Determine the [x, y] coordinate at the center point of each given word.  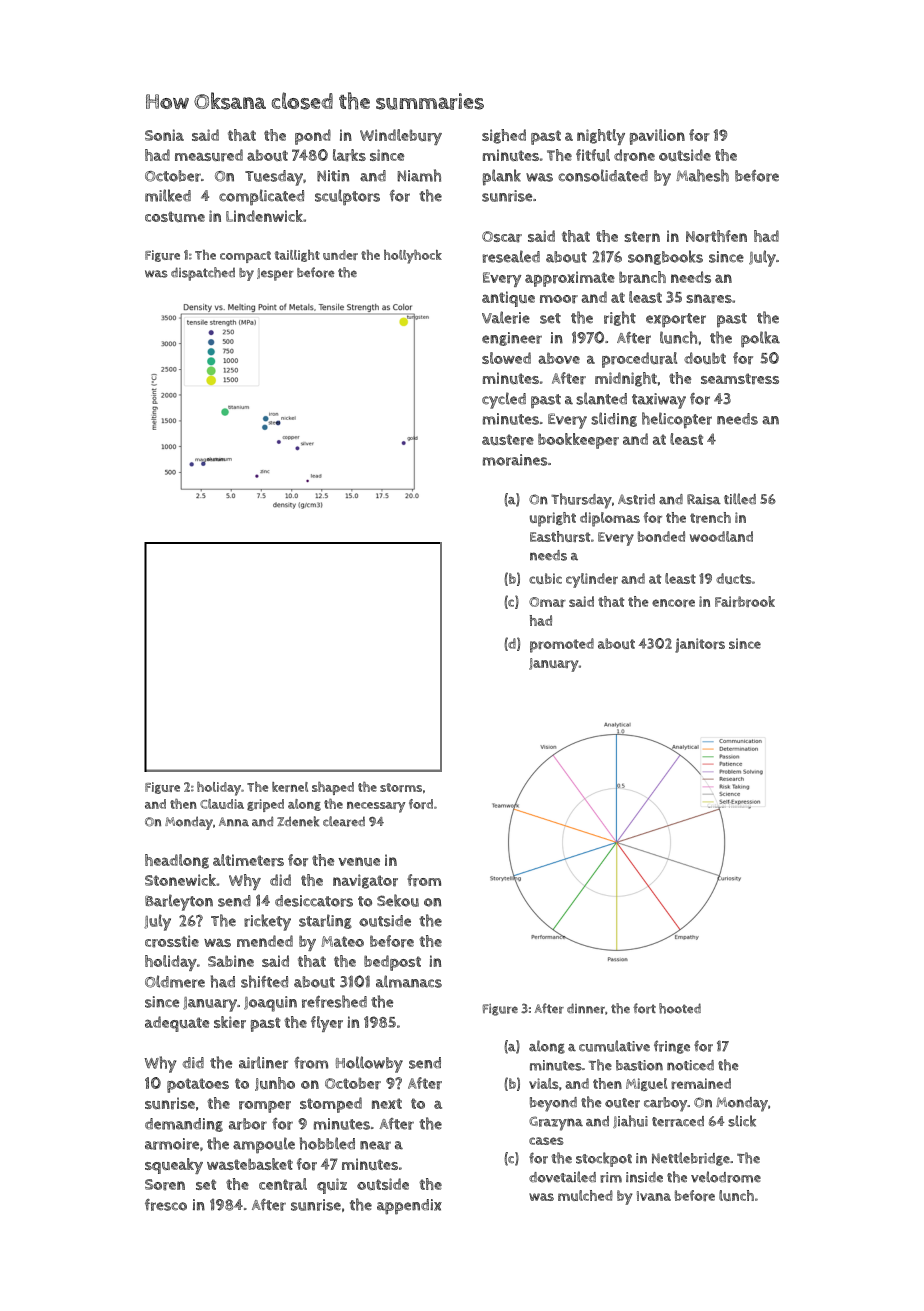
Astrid [636, 499]
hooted [680, 1008]
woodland [721, 536]
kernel [290, 787]
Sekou [398, 900]
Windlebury [401, 137]
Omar [547, 602]
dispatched [203, 274]
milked [168, 195]
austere [508, 440]
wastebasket [250, 1164]
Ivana [654, 1196]
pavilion [657, 137]
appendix [409, 1207]
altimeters [248, 860]
